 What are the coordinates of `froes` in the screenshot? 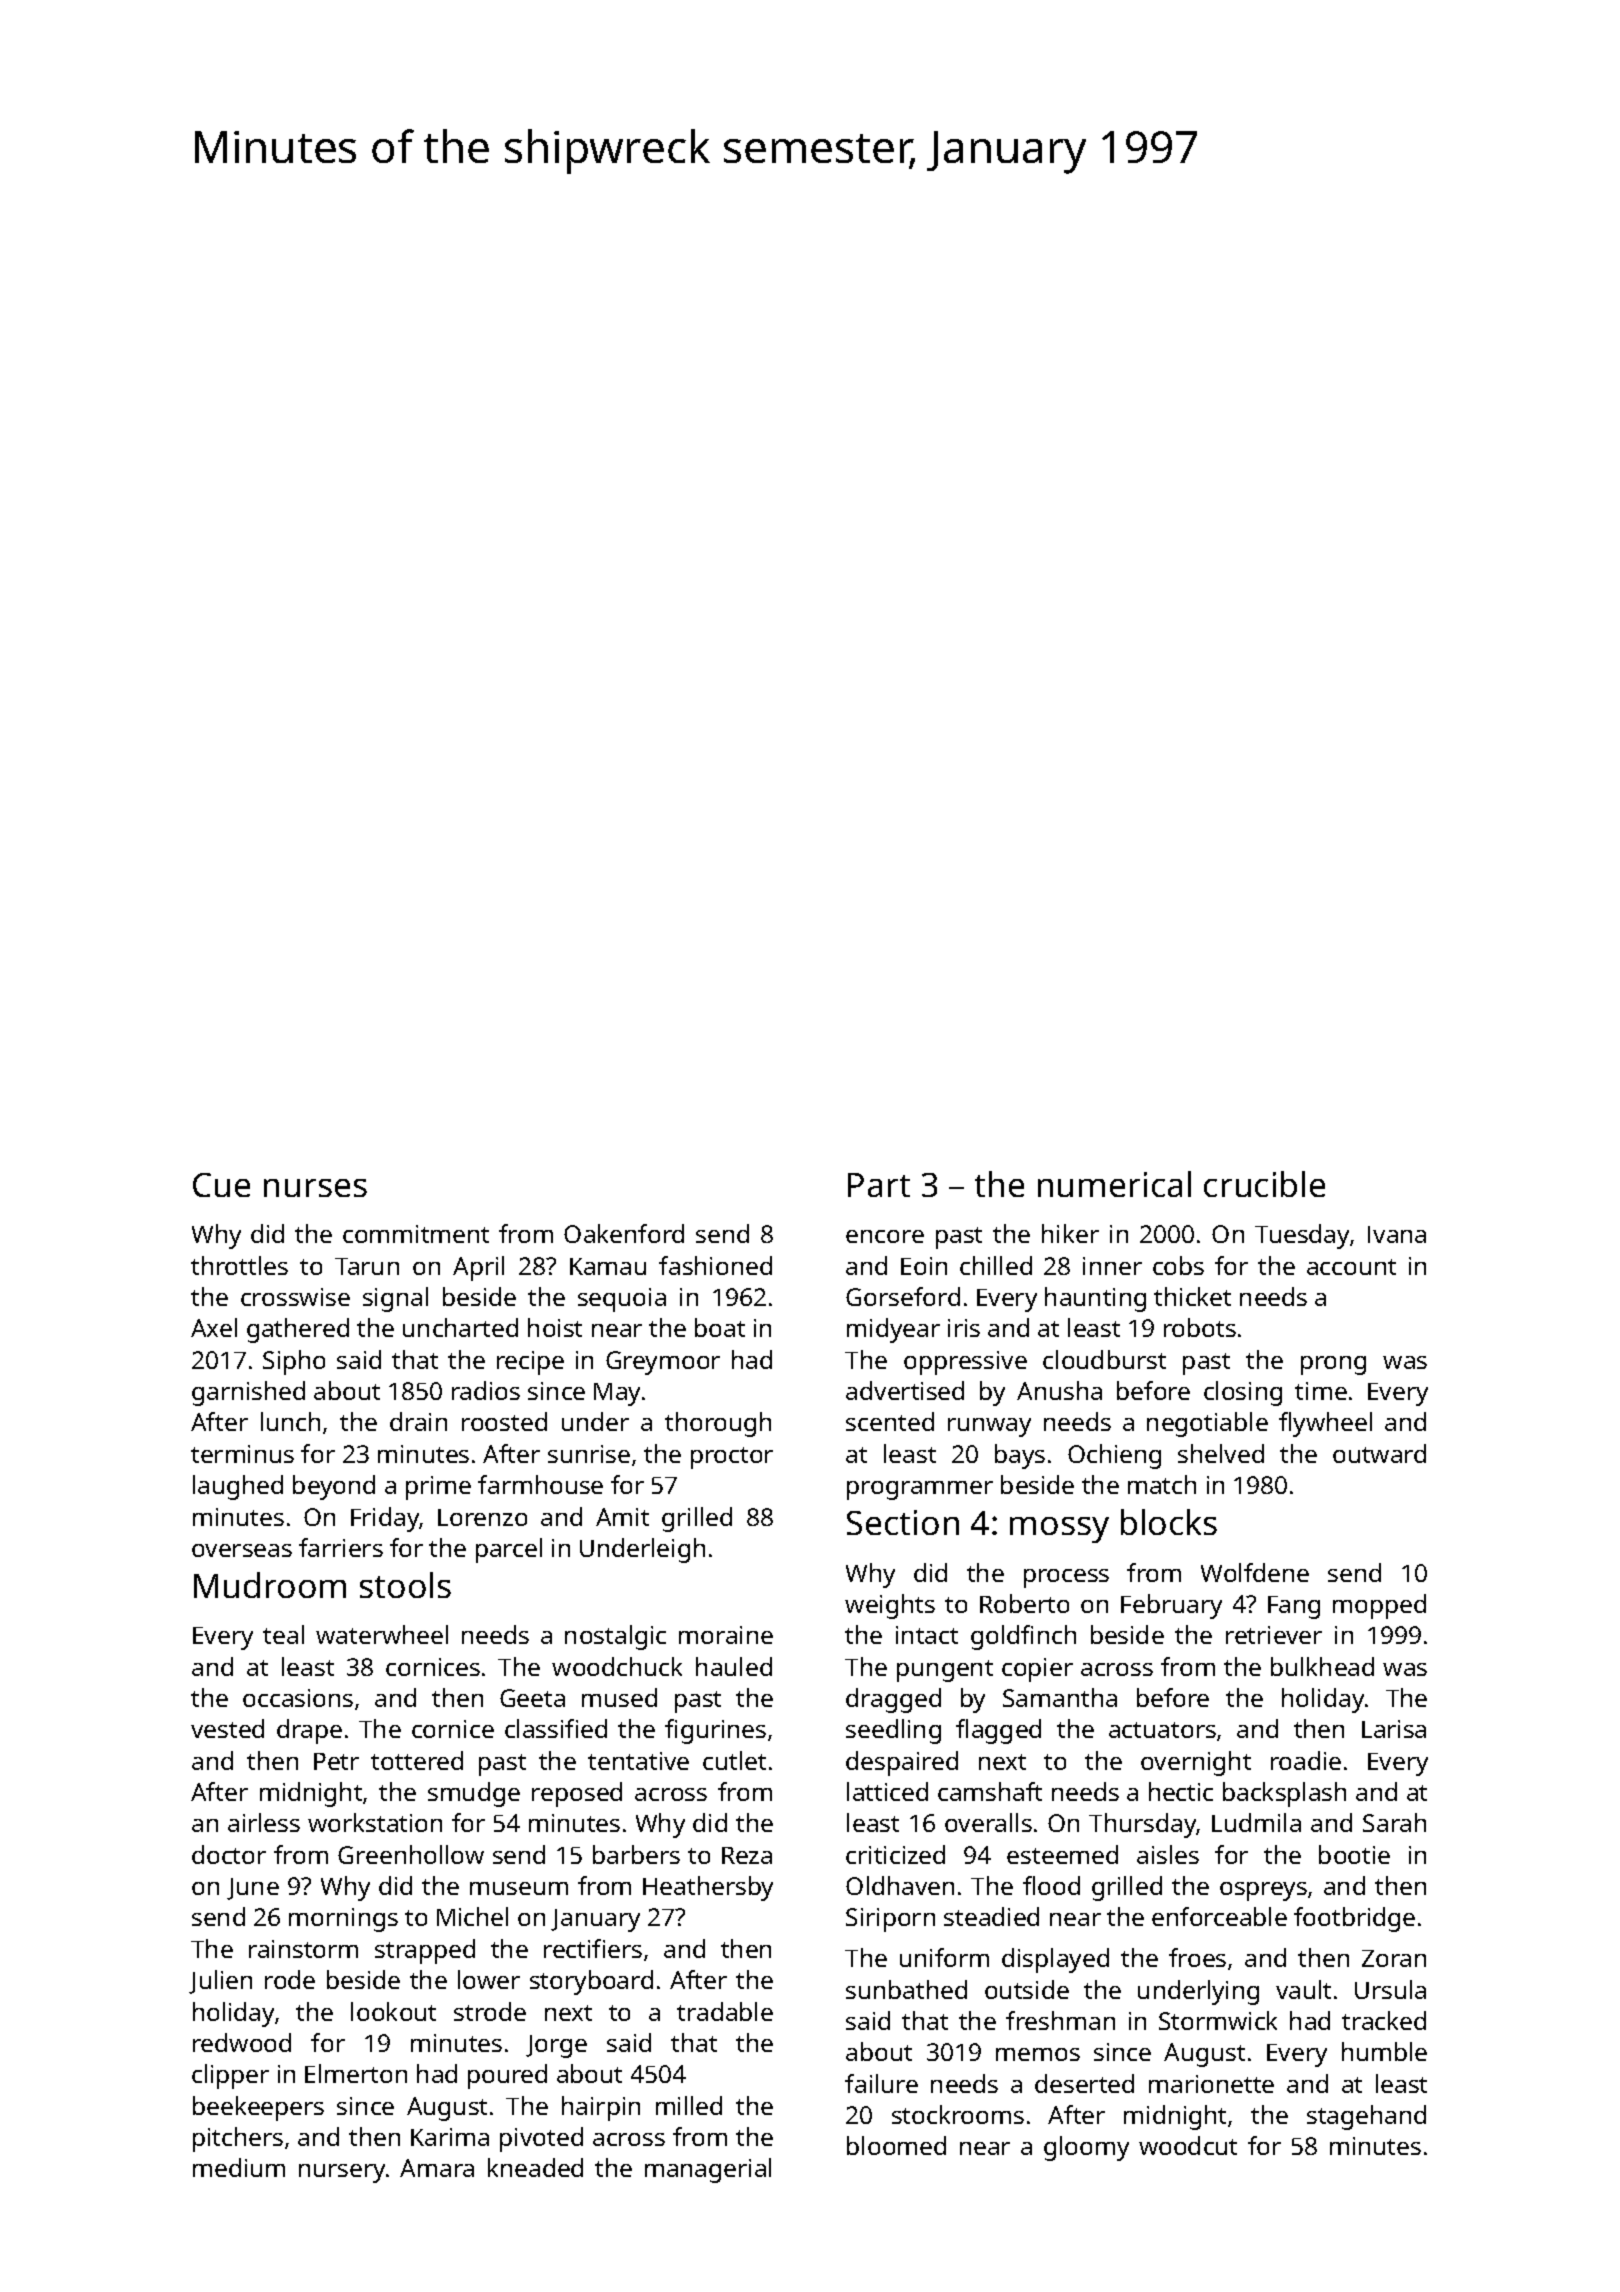 It's located at (1197, 1957).
